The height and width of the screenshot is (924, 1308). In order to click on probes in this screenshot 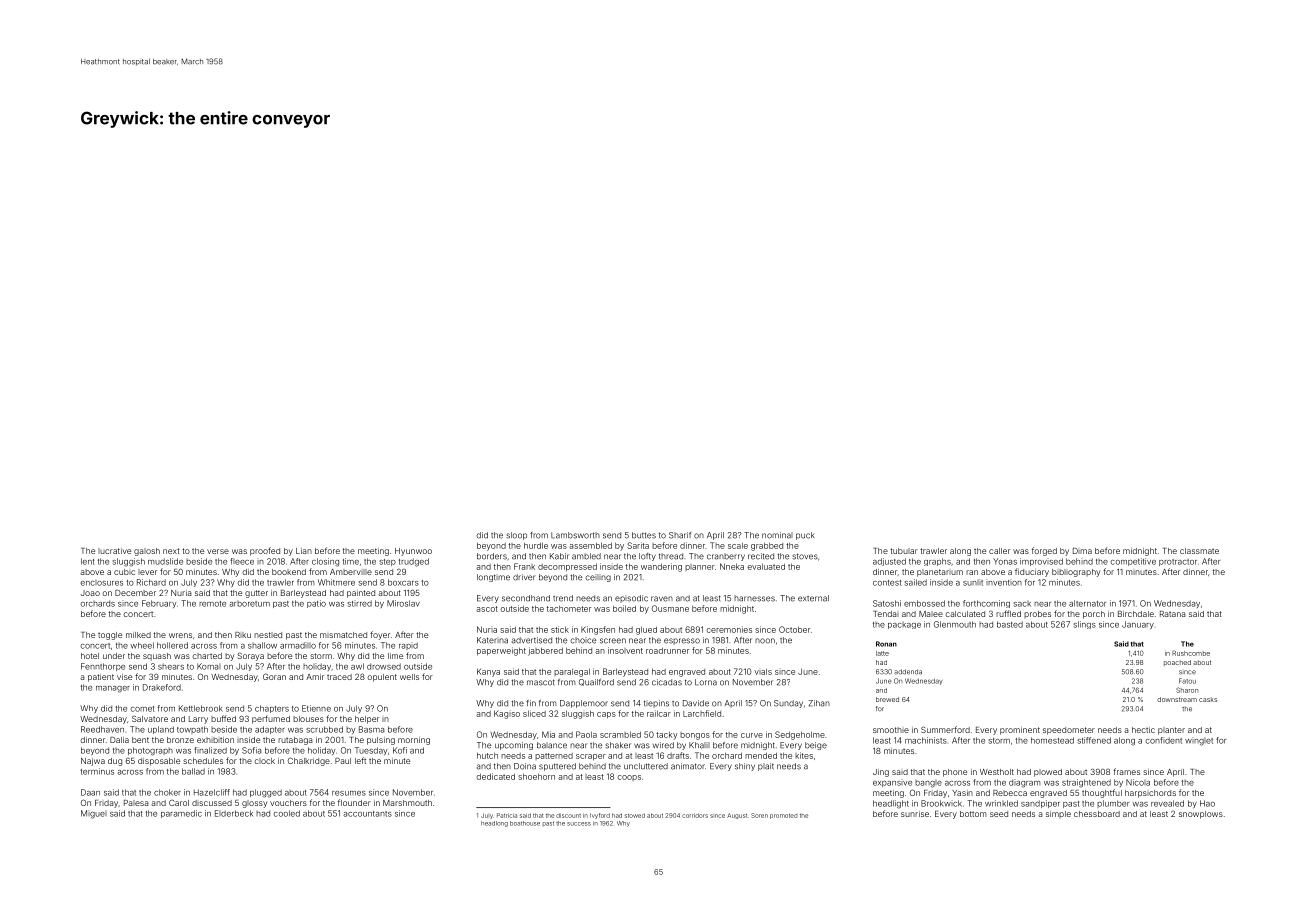, I will do `click(1037, 614)`.
